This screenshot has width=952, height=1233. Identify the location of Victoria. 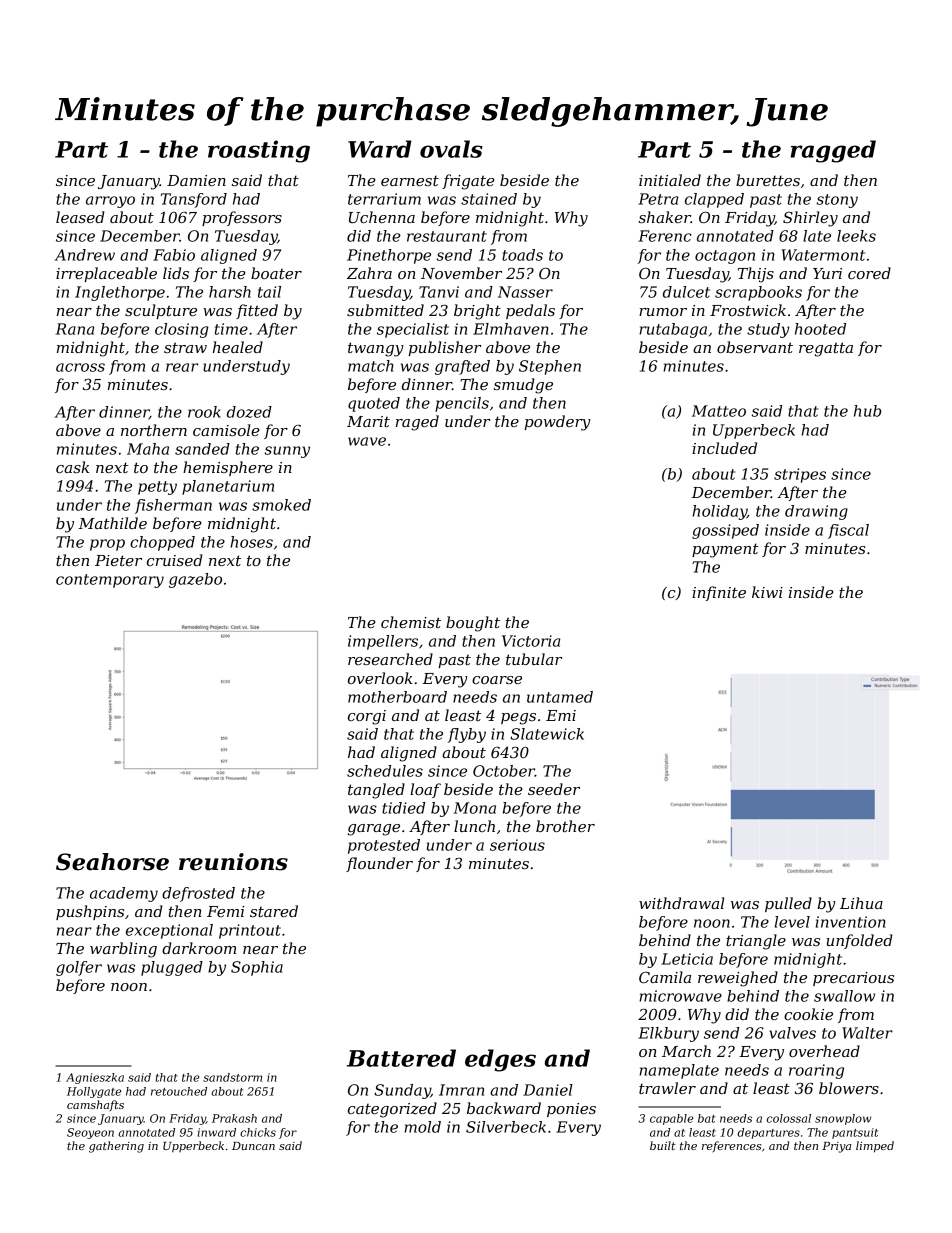
(531, 641).
